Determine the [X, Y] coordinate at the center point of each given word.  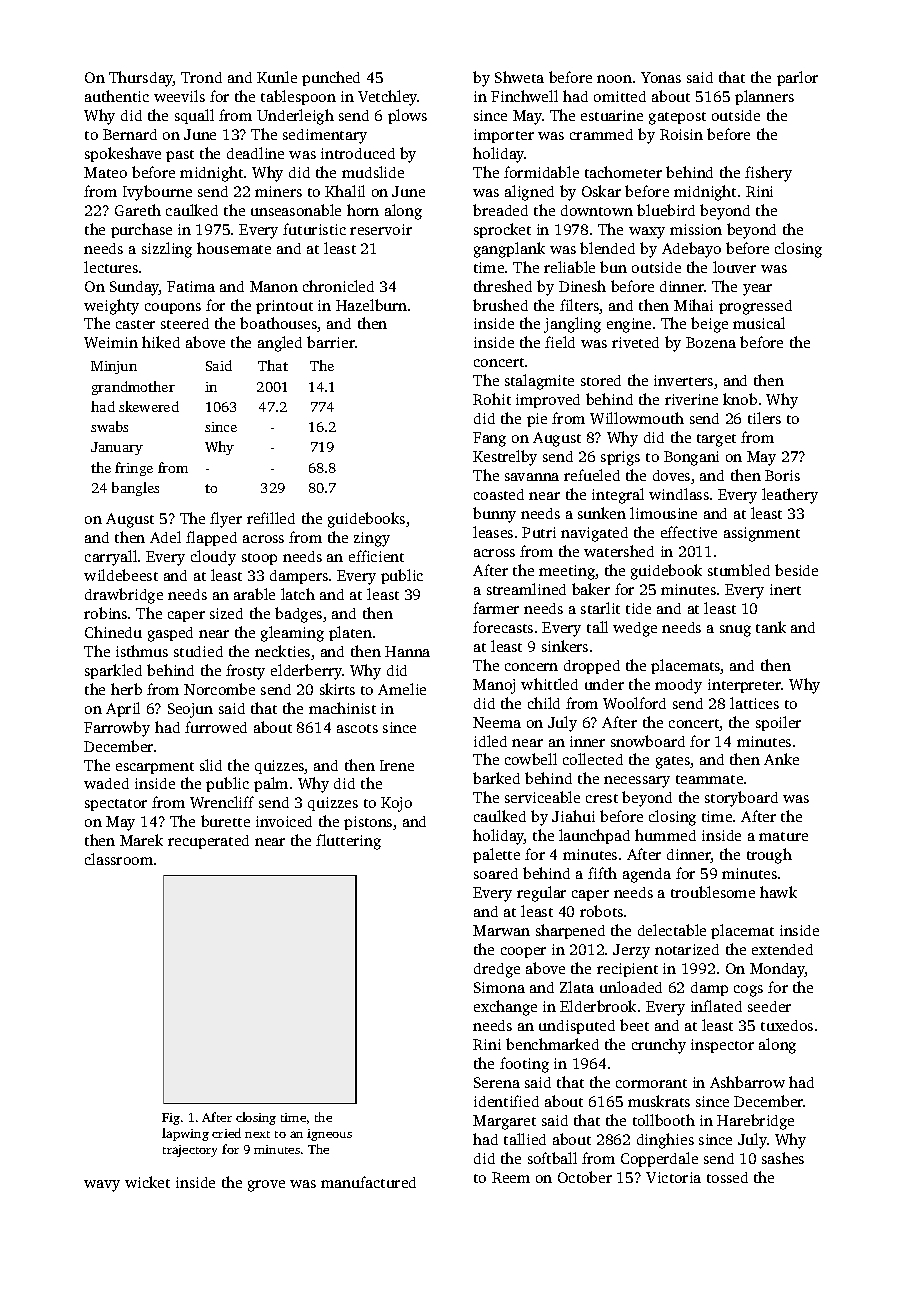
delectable [672, 930]
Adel [165, 537]
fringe [134, 469]
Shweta [519, 77]
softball [552, 1158]
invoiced [284, 821]
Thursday [141, 79]
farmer [496, 608]
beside [796, 570]
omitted [620, 96]
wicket [147, 1182]
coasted [499, 494]
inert [785, 589]
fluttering [348, 842]
